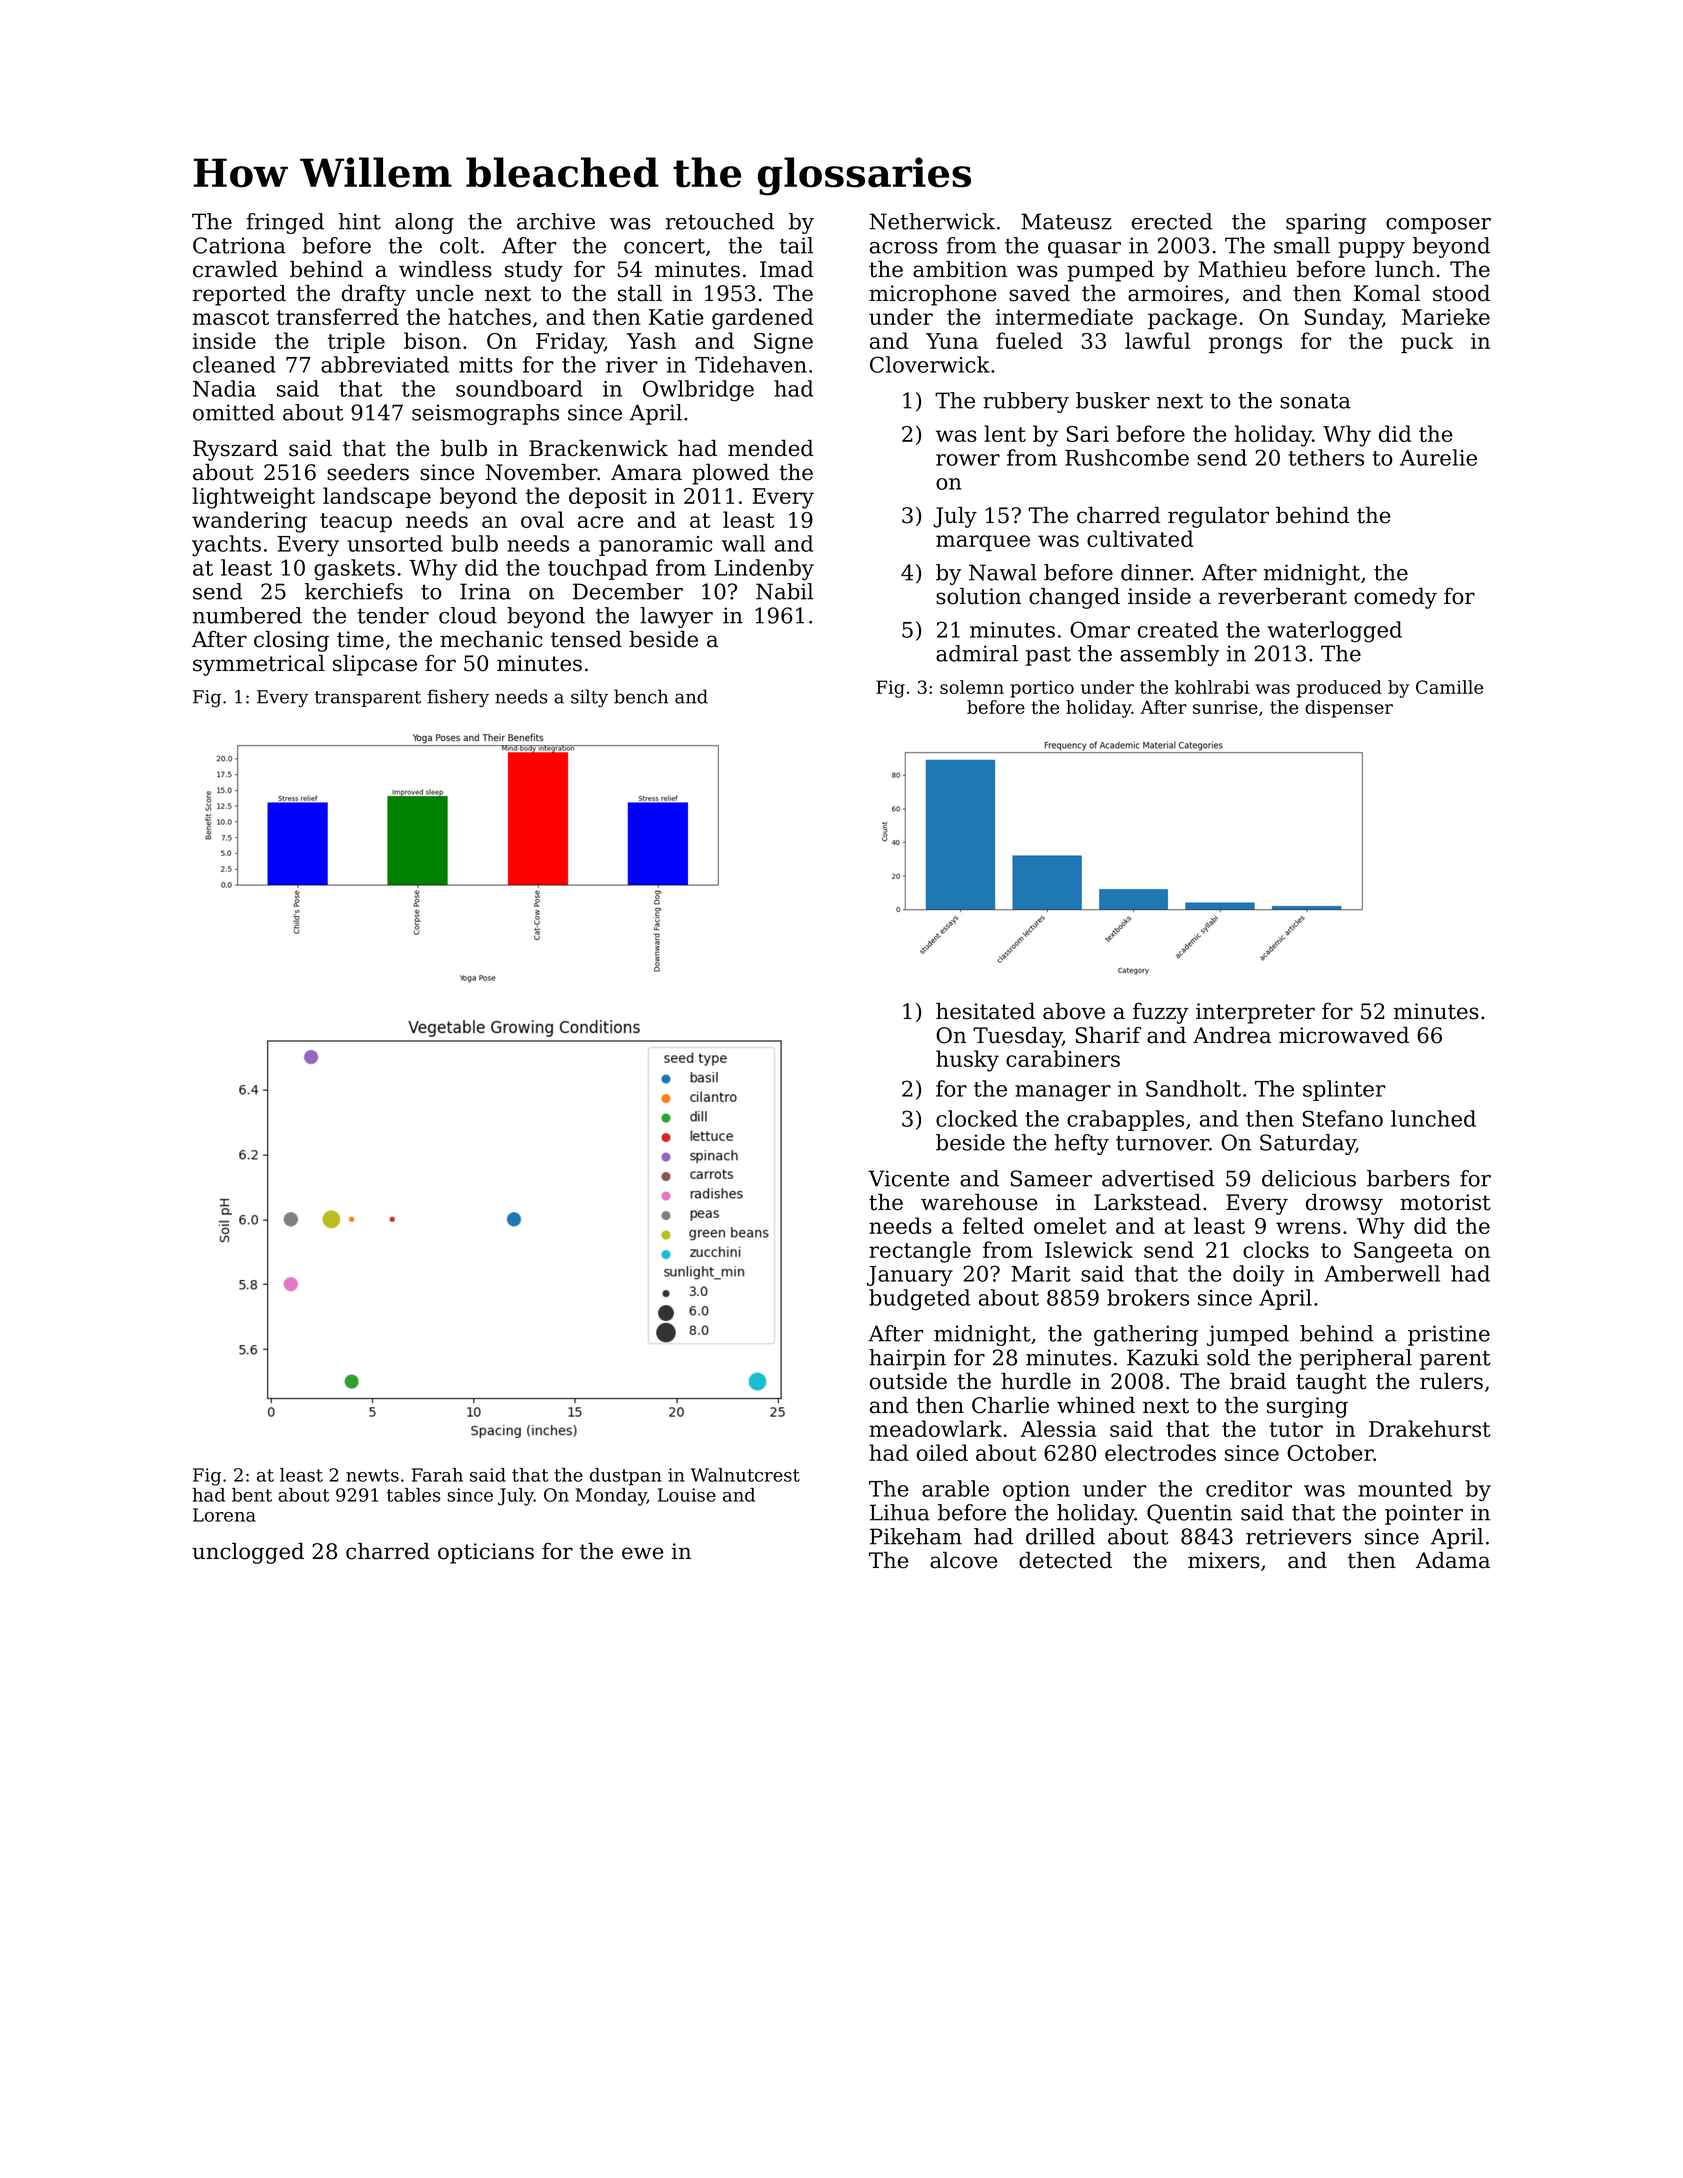 The width and height of the document is (1683, 2178). Describe the element at coordinates (784, 591) in the document. I see `Nabil` at that location.
